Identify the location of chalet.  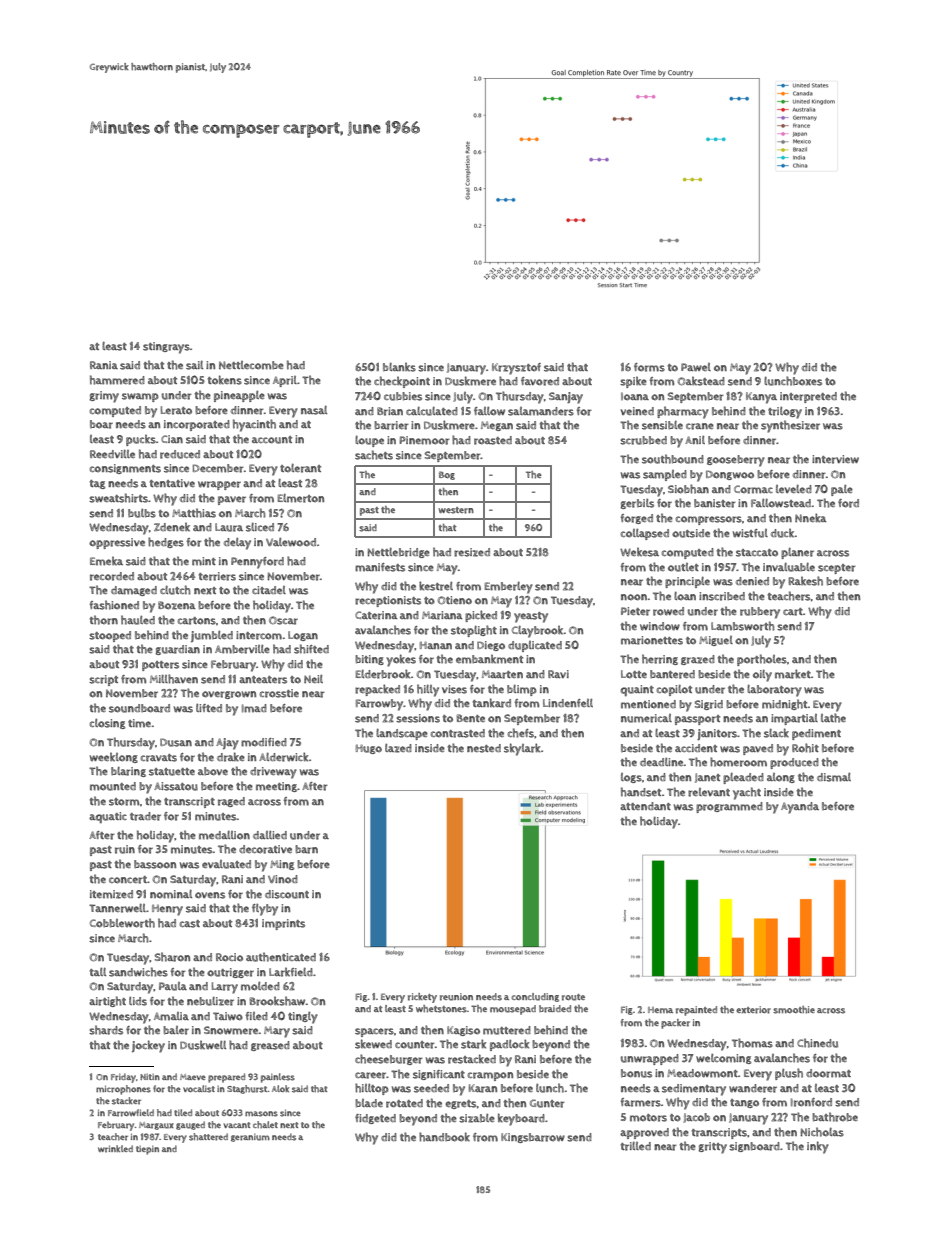
(265, 1124).
